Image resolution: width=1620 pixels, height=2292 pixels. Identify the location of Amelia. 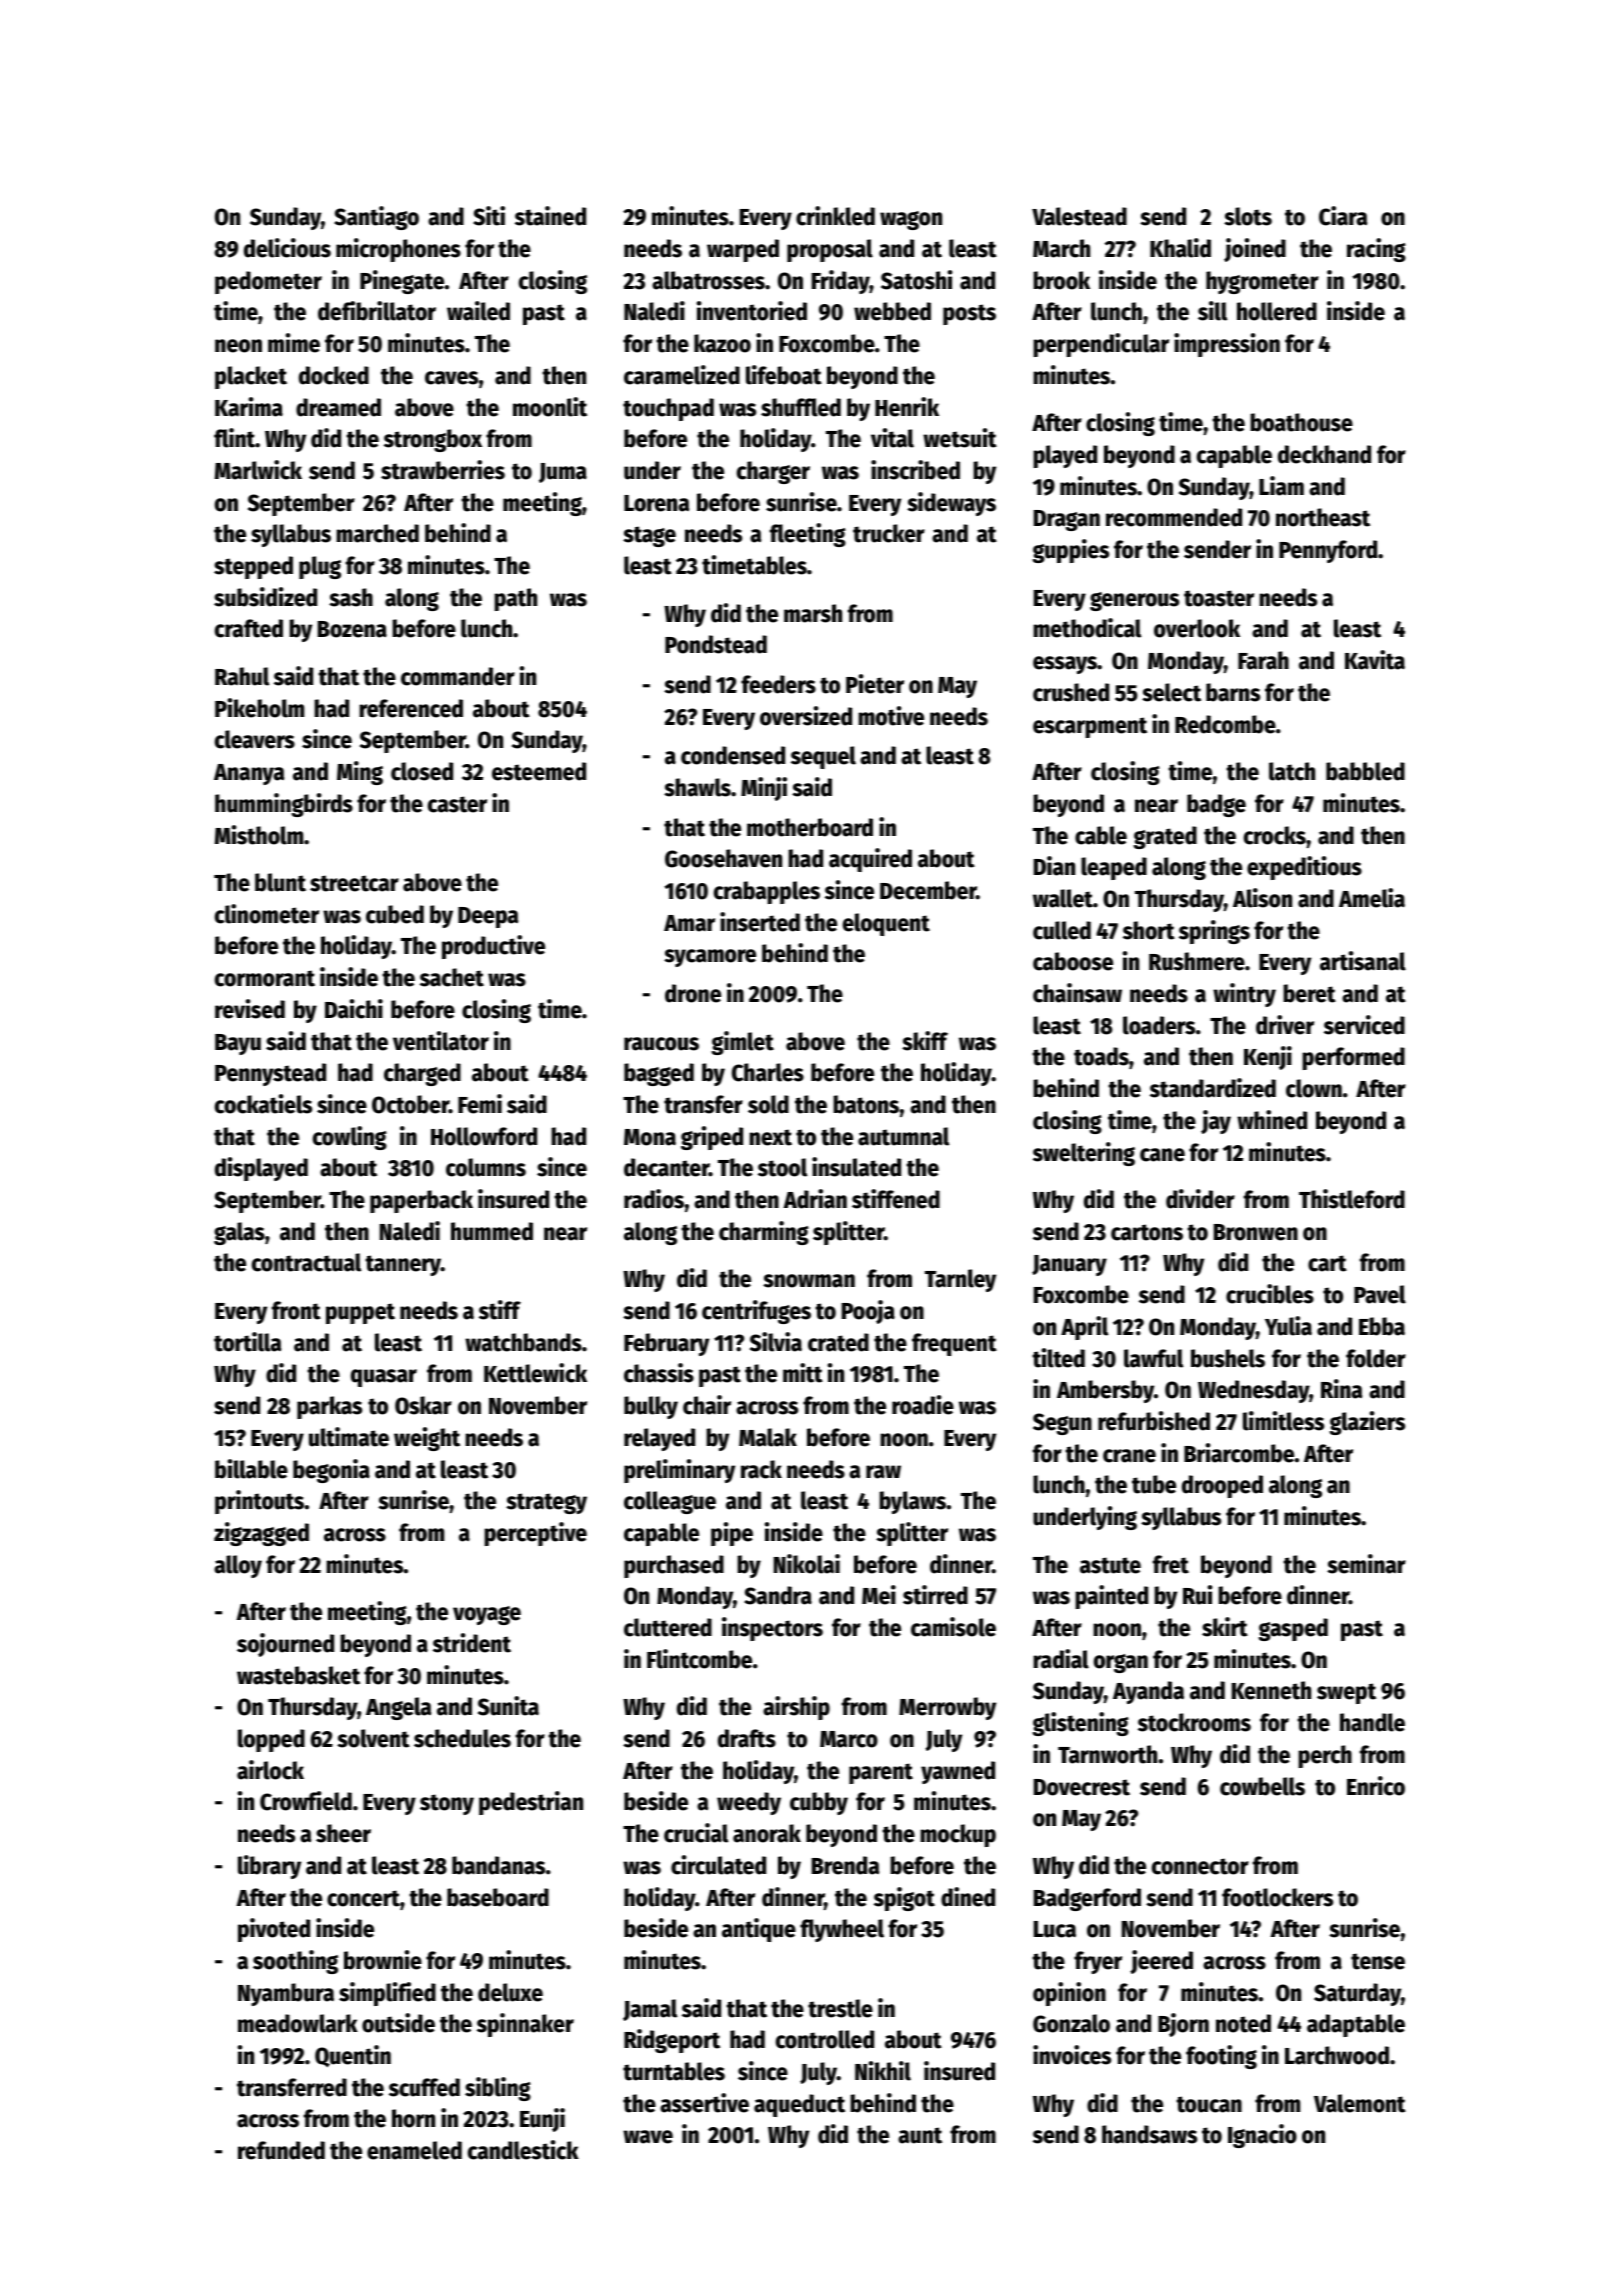
(1372, 898).
